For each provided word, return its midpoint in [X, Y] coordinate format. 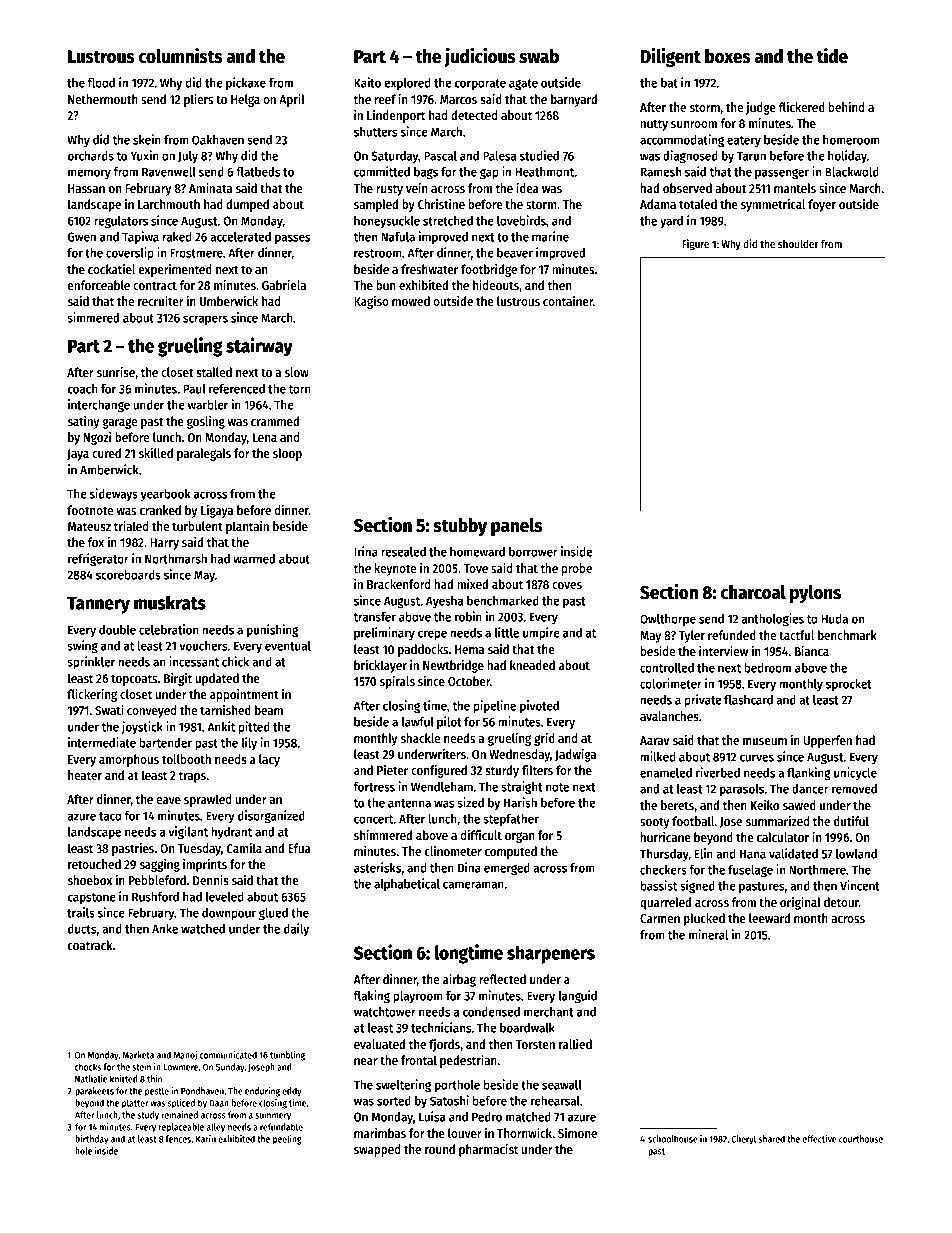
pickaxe [246, 83]
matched [528, 1117]
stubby [460, 527]
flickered [802, 107]
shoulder [798, 243]
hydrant [232, 833]
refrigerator [98, 560]
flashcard [748, 700]
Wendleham [442, 787]
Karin [206, 1139]
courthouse [861, 1139]
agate [523, 85]
